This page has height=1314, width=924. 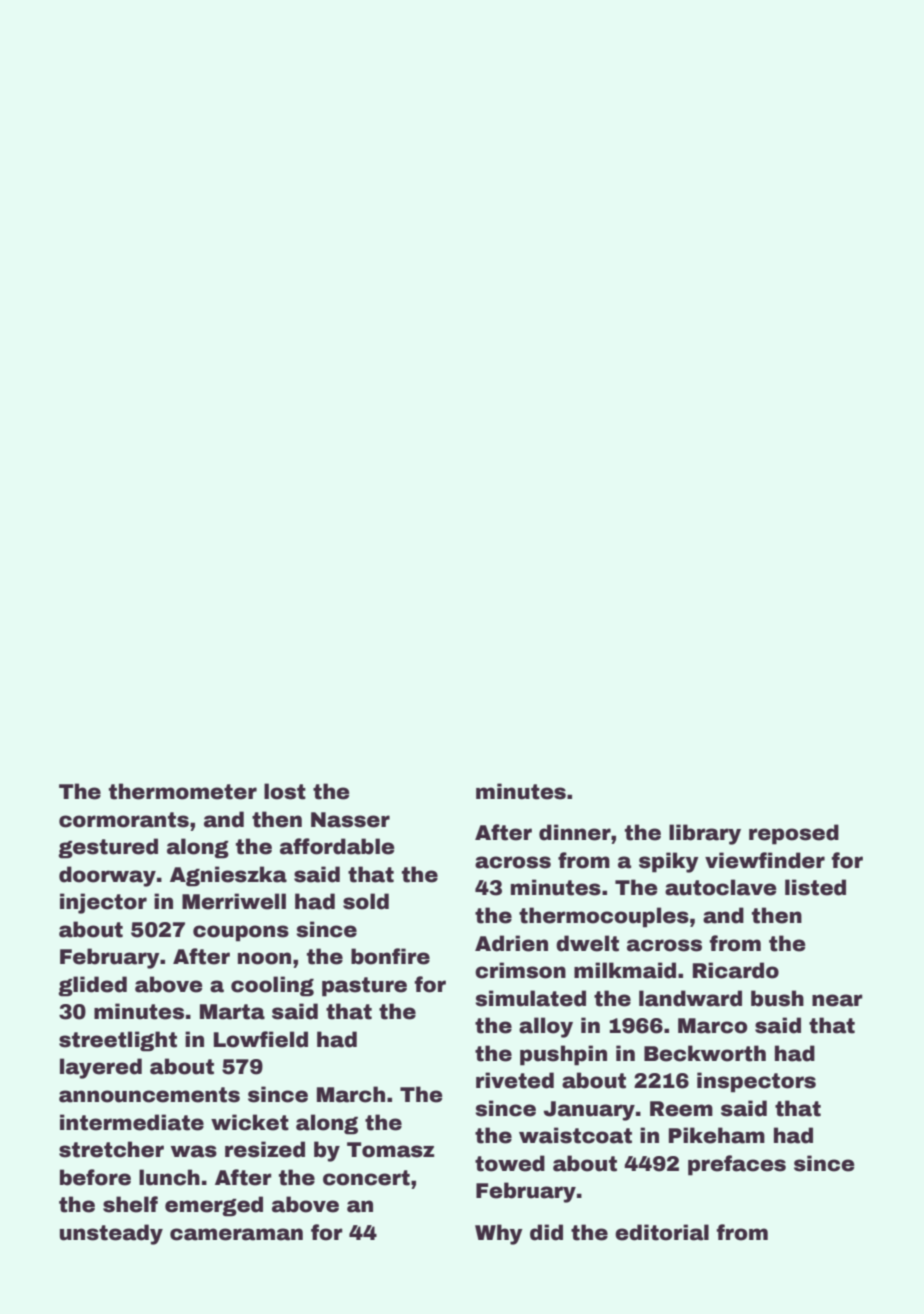 I want to click on Nasser, so click(x=350, y=820).
